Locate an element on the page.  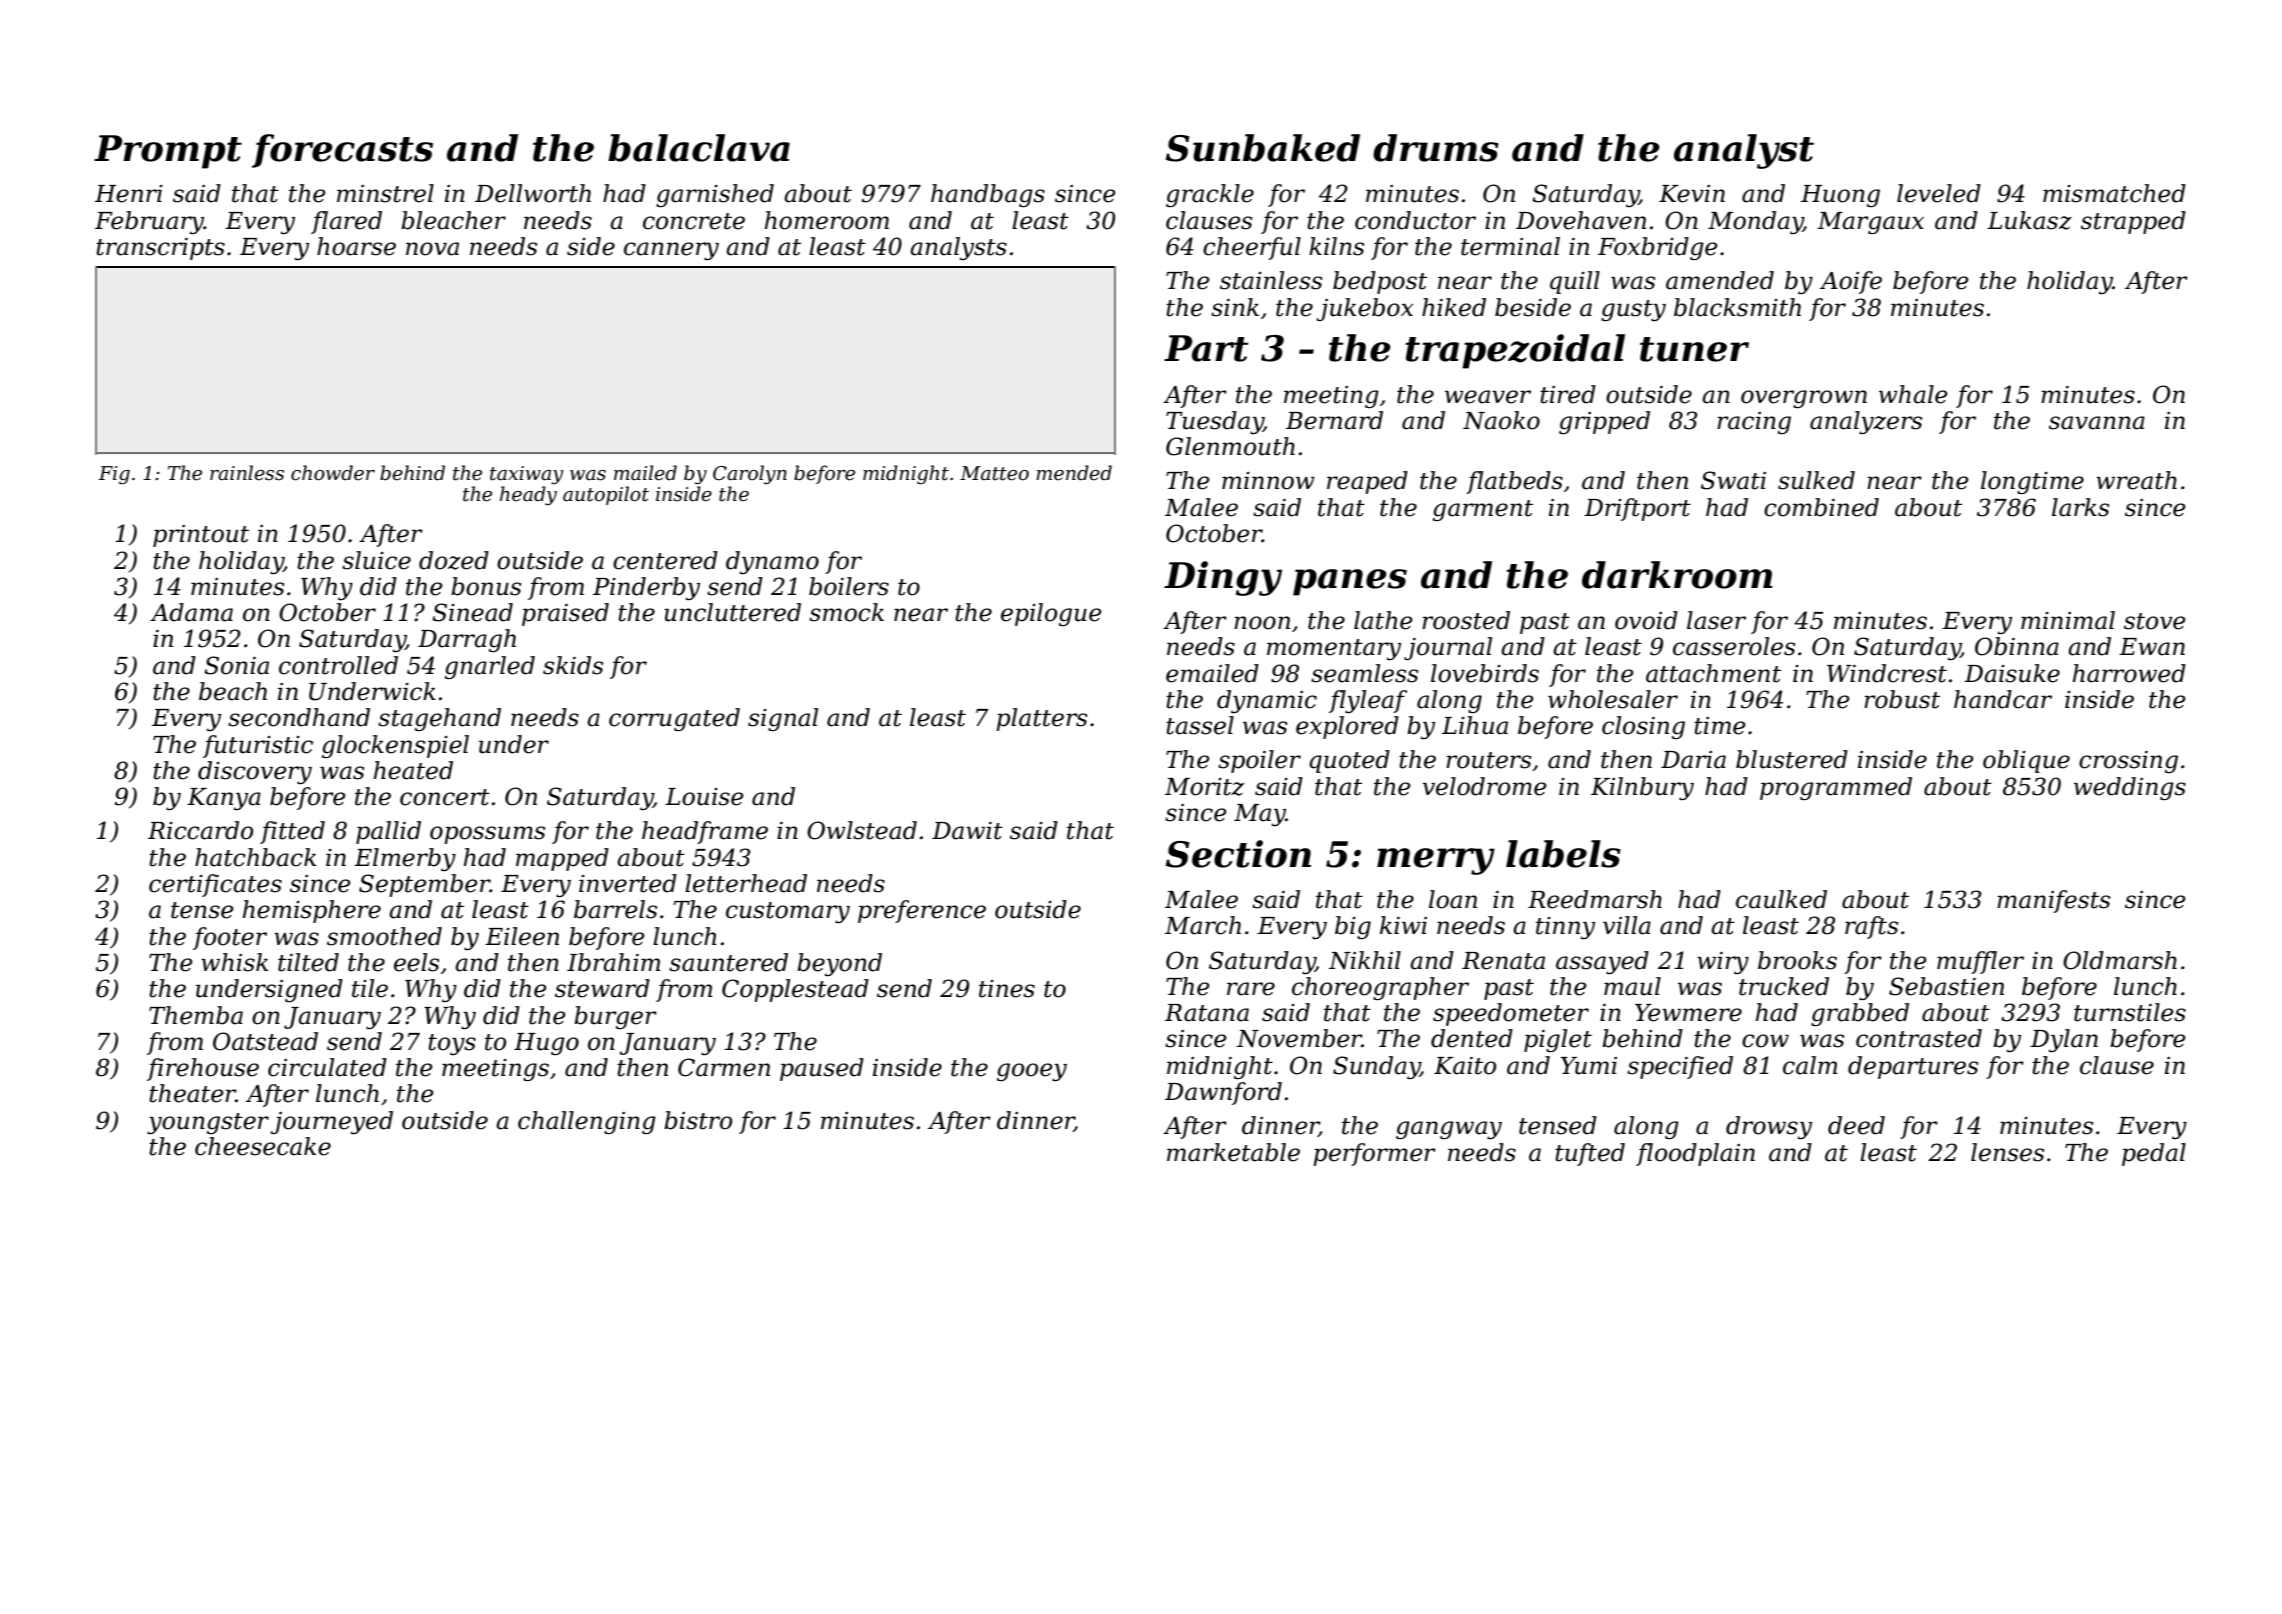
merry is located at coordinates (1436, 861).
